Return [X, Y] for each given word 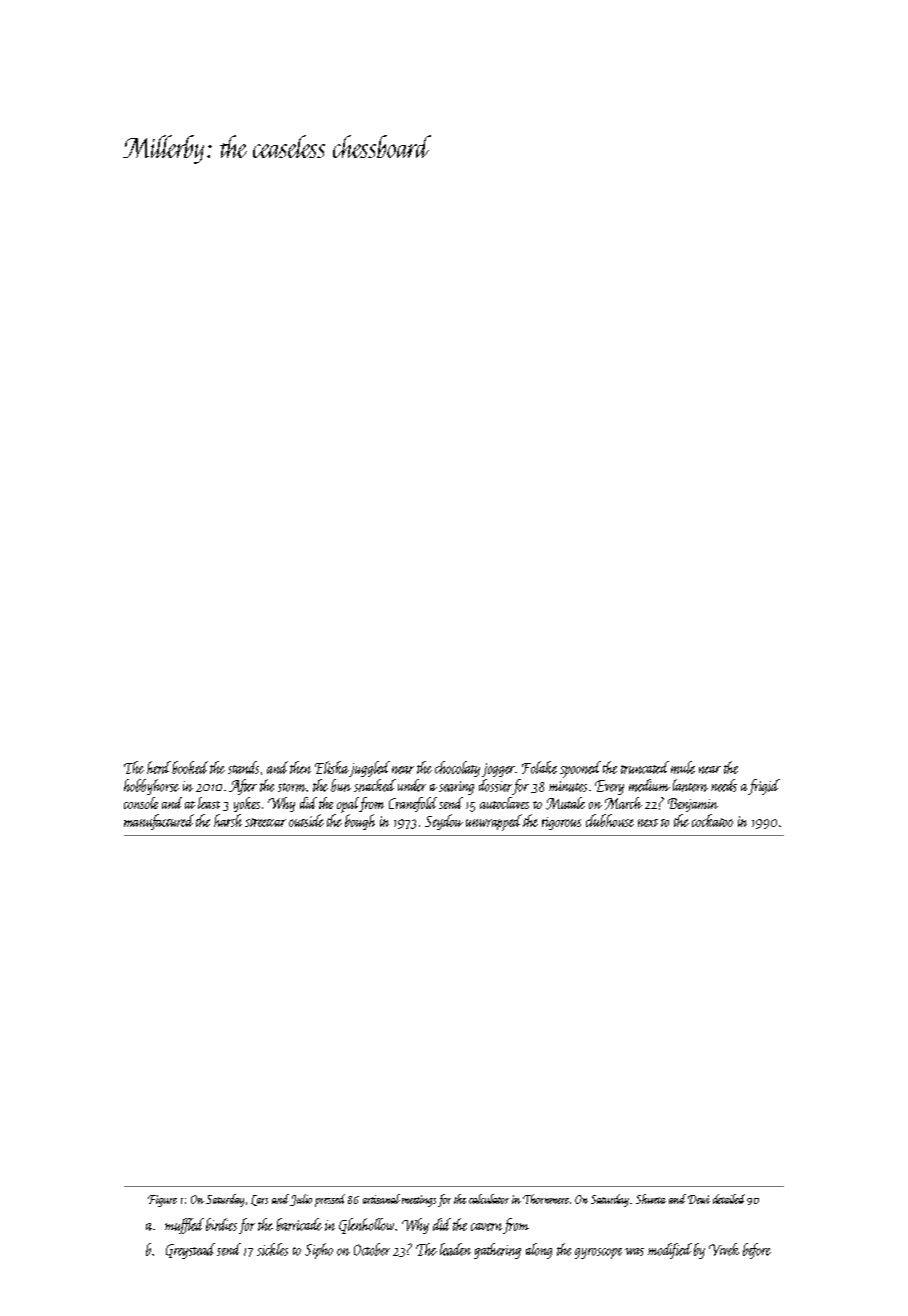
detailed [729, 1199]
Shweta [651, 1199]
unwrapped [494, 822]
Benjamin [693, 805]
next [648, 823]
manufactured [159, 822]
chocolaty [457, 769]
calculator [489, 1199]
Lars [259, 1200]
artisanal [381, 1199]
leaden [455, 1249]
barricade [299, 1224]
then [300, 767]
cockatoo [712, 820]
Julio [301, 1200]
